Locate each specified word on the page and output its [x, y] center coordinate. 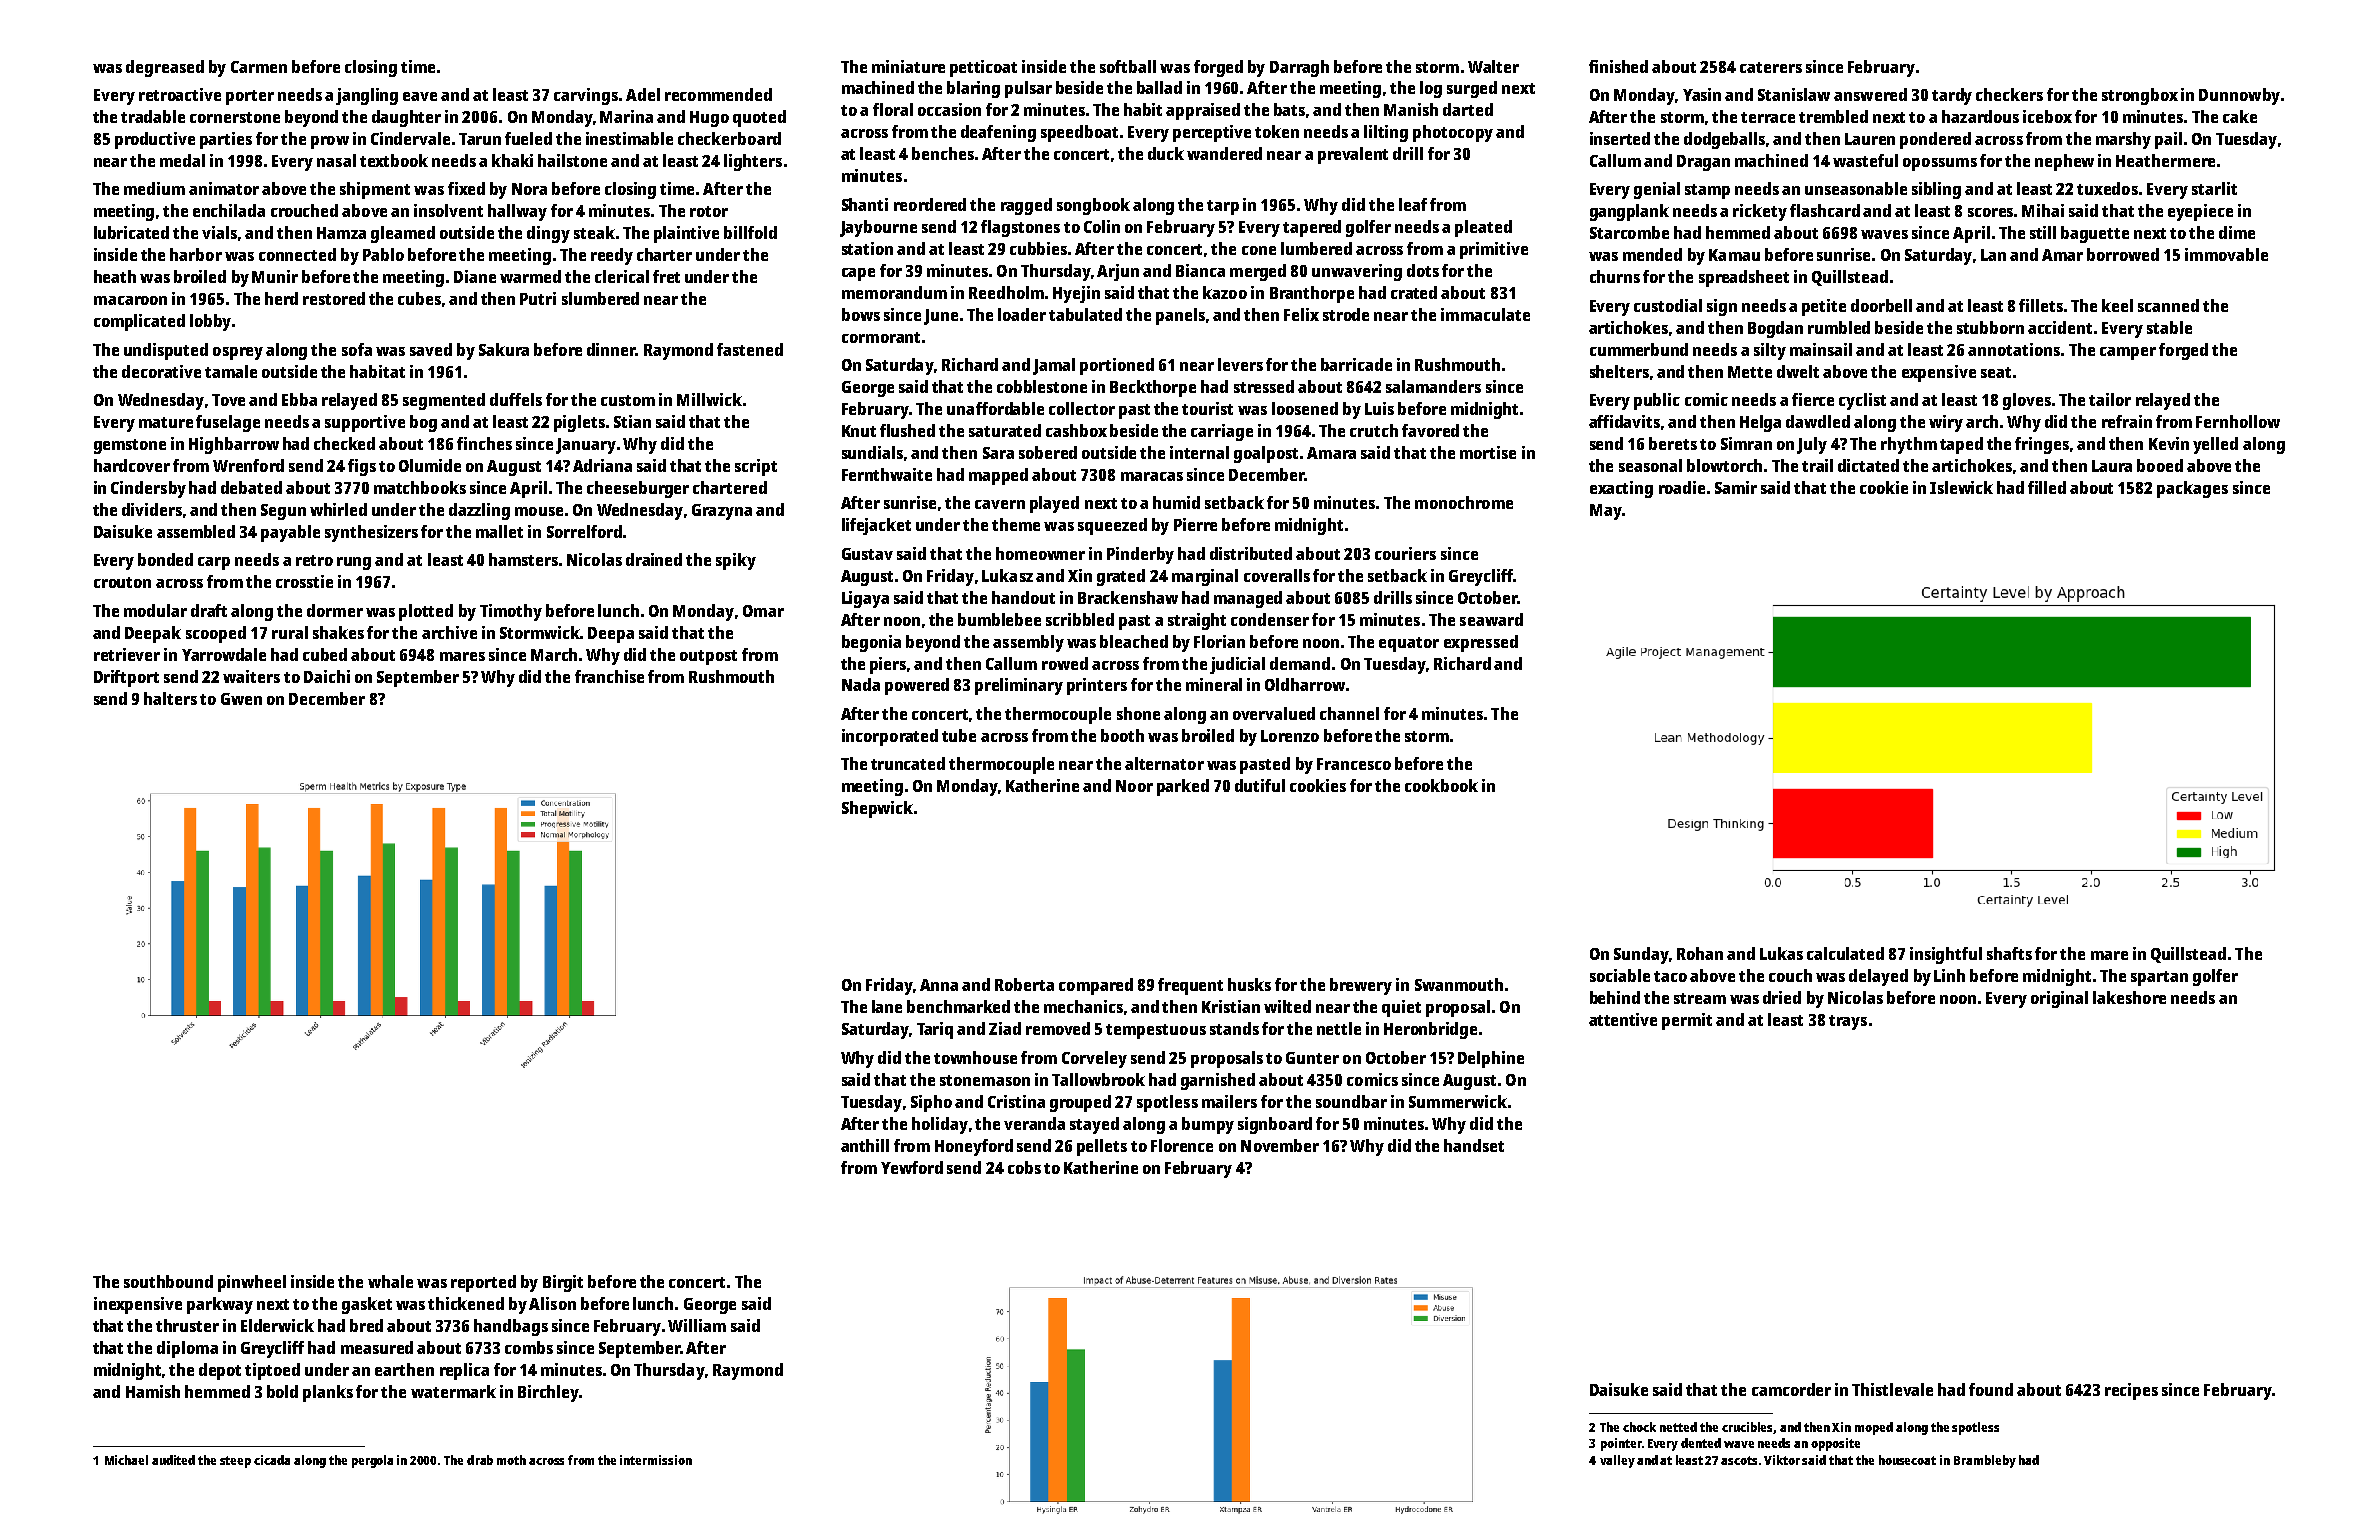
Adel [643, 94]
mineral [1214, 684]
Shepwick [877, 809]
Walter [1493, 66]
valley [1617, 1461]
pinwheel [252, 1283]
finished [1618, 66]
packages [2192, 489]
